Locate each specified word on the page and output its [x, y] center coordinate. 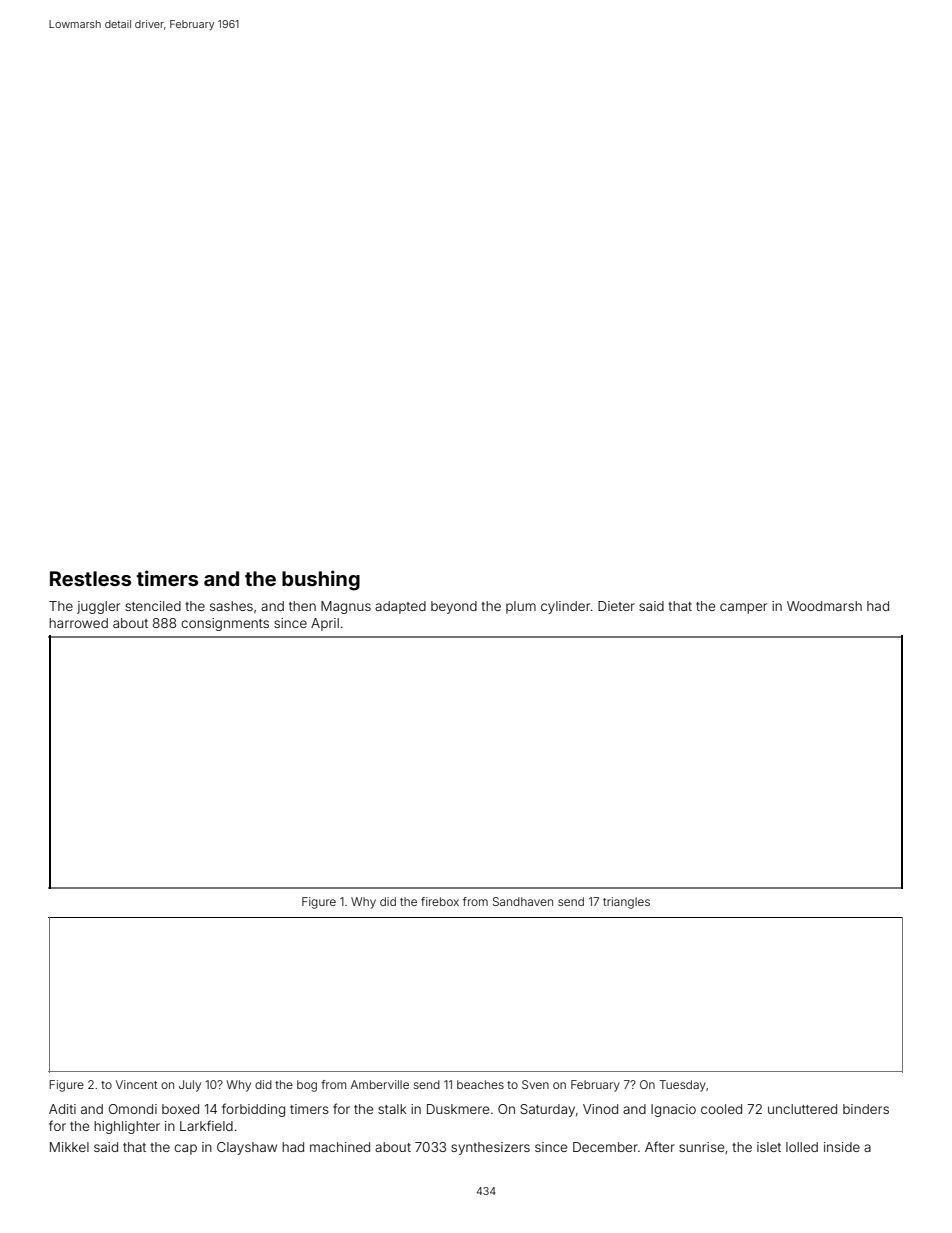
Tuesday [682, 1086]
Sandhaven [523, 901]
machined [340, 1147]
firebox [440, 901]
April [325, 624]
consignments [225, 624]
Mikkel [69, 1147]
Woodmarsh [824, 606]
